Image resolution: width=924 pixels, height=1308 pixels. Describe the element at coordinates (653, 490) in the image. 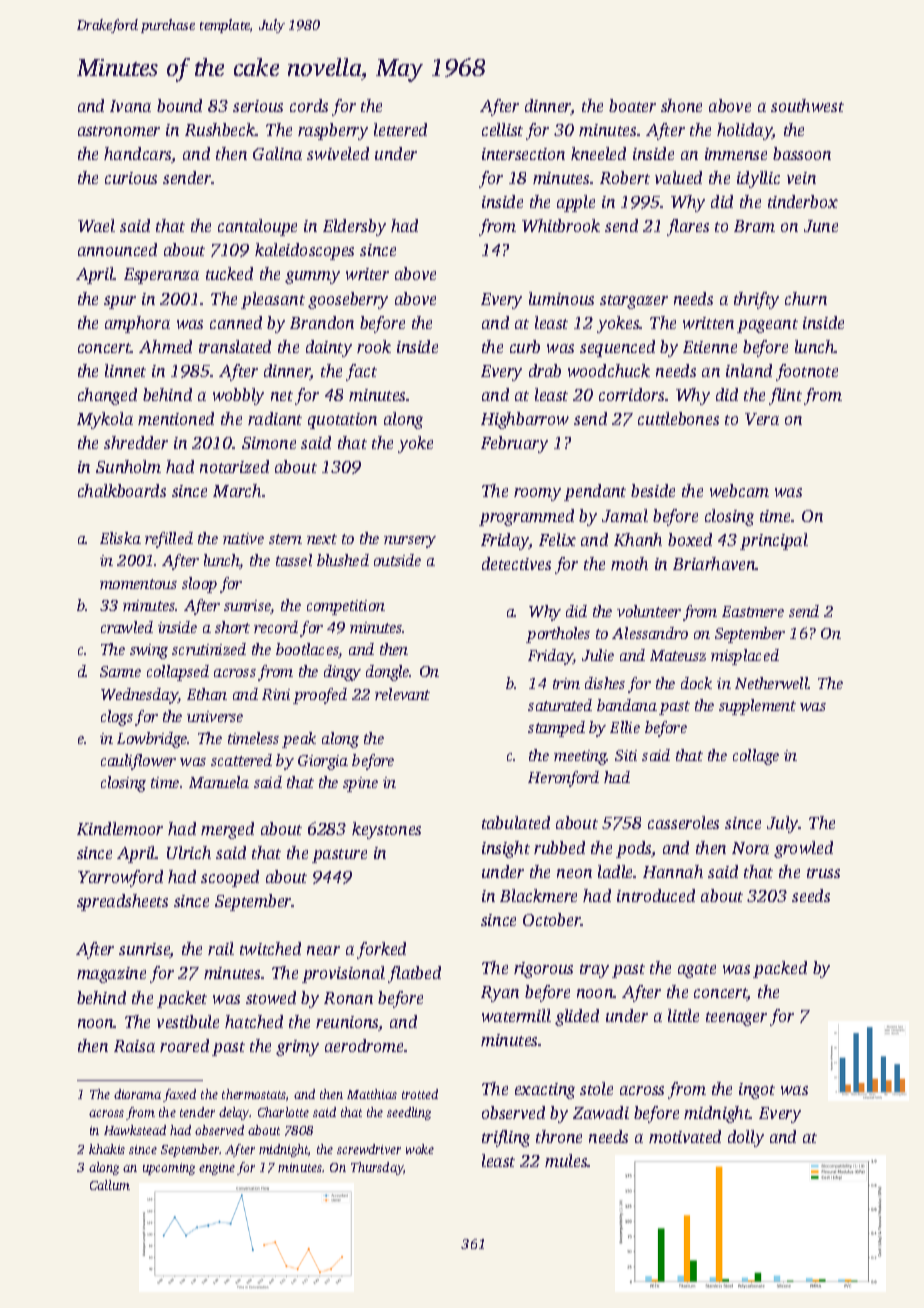

I see `beside` at that location.
